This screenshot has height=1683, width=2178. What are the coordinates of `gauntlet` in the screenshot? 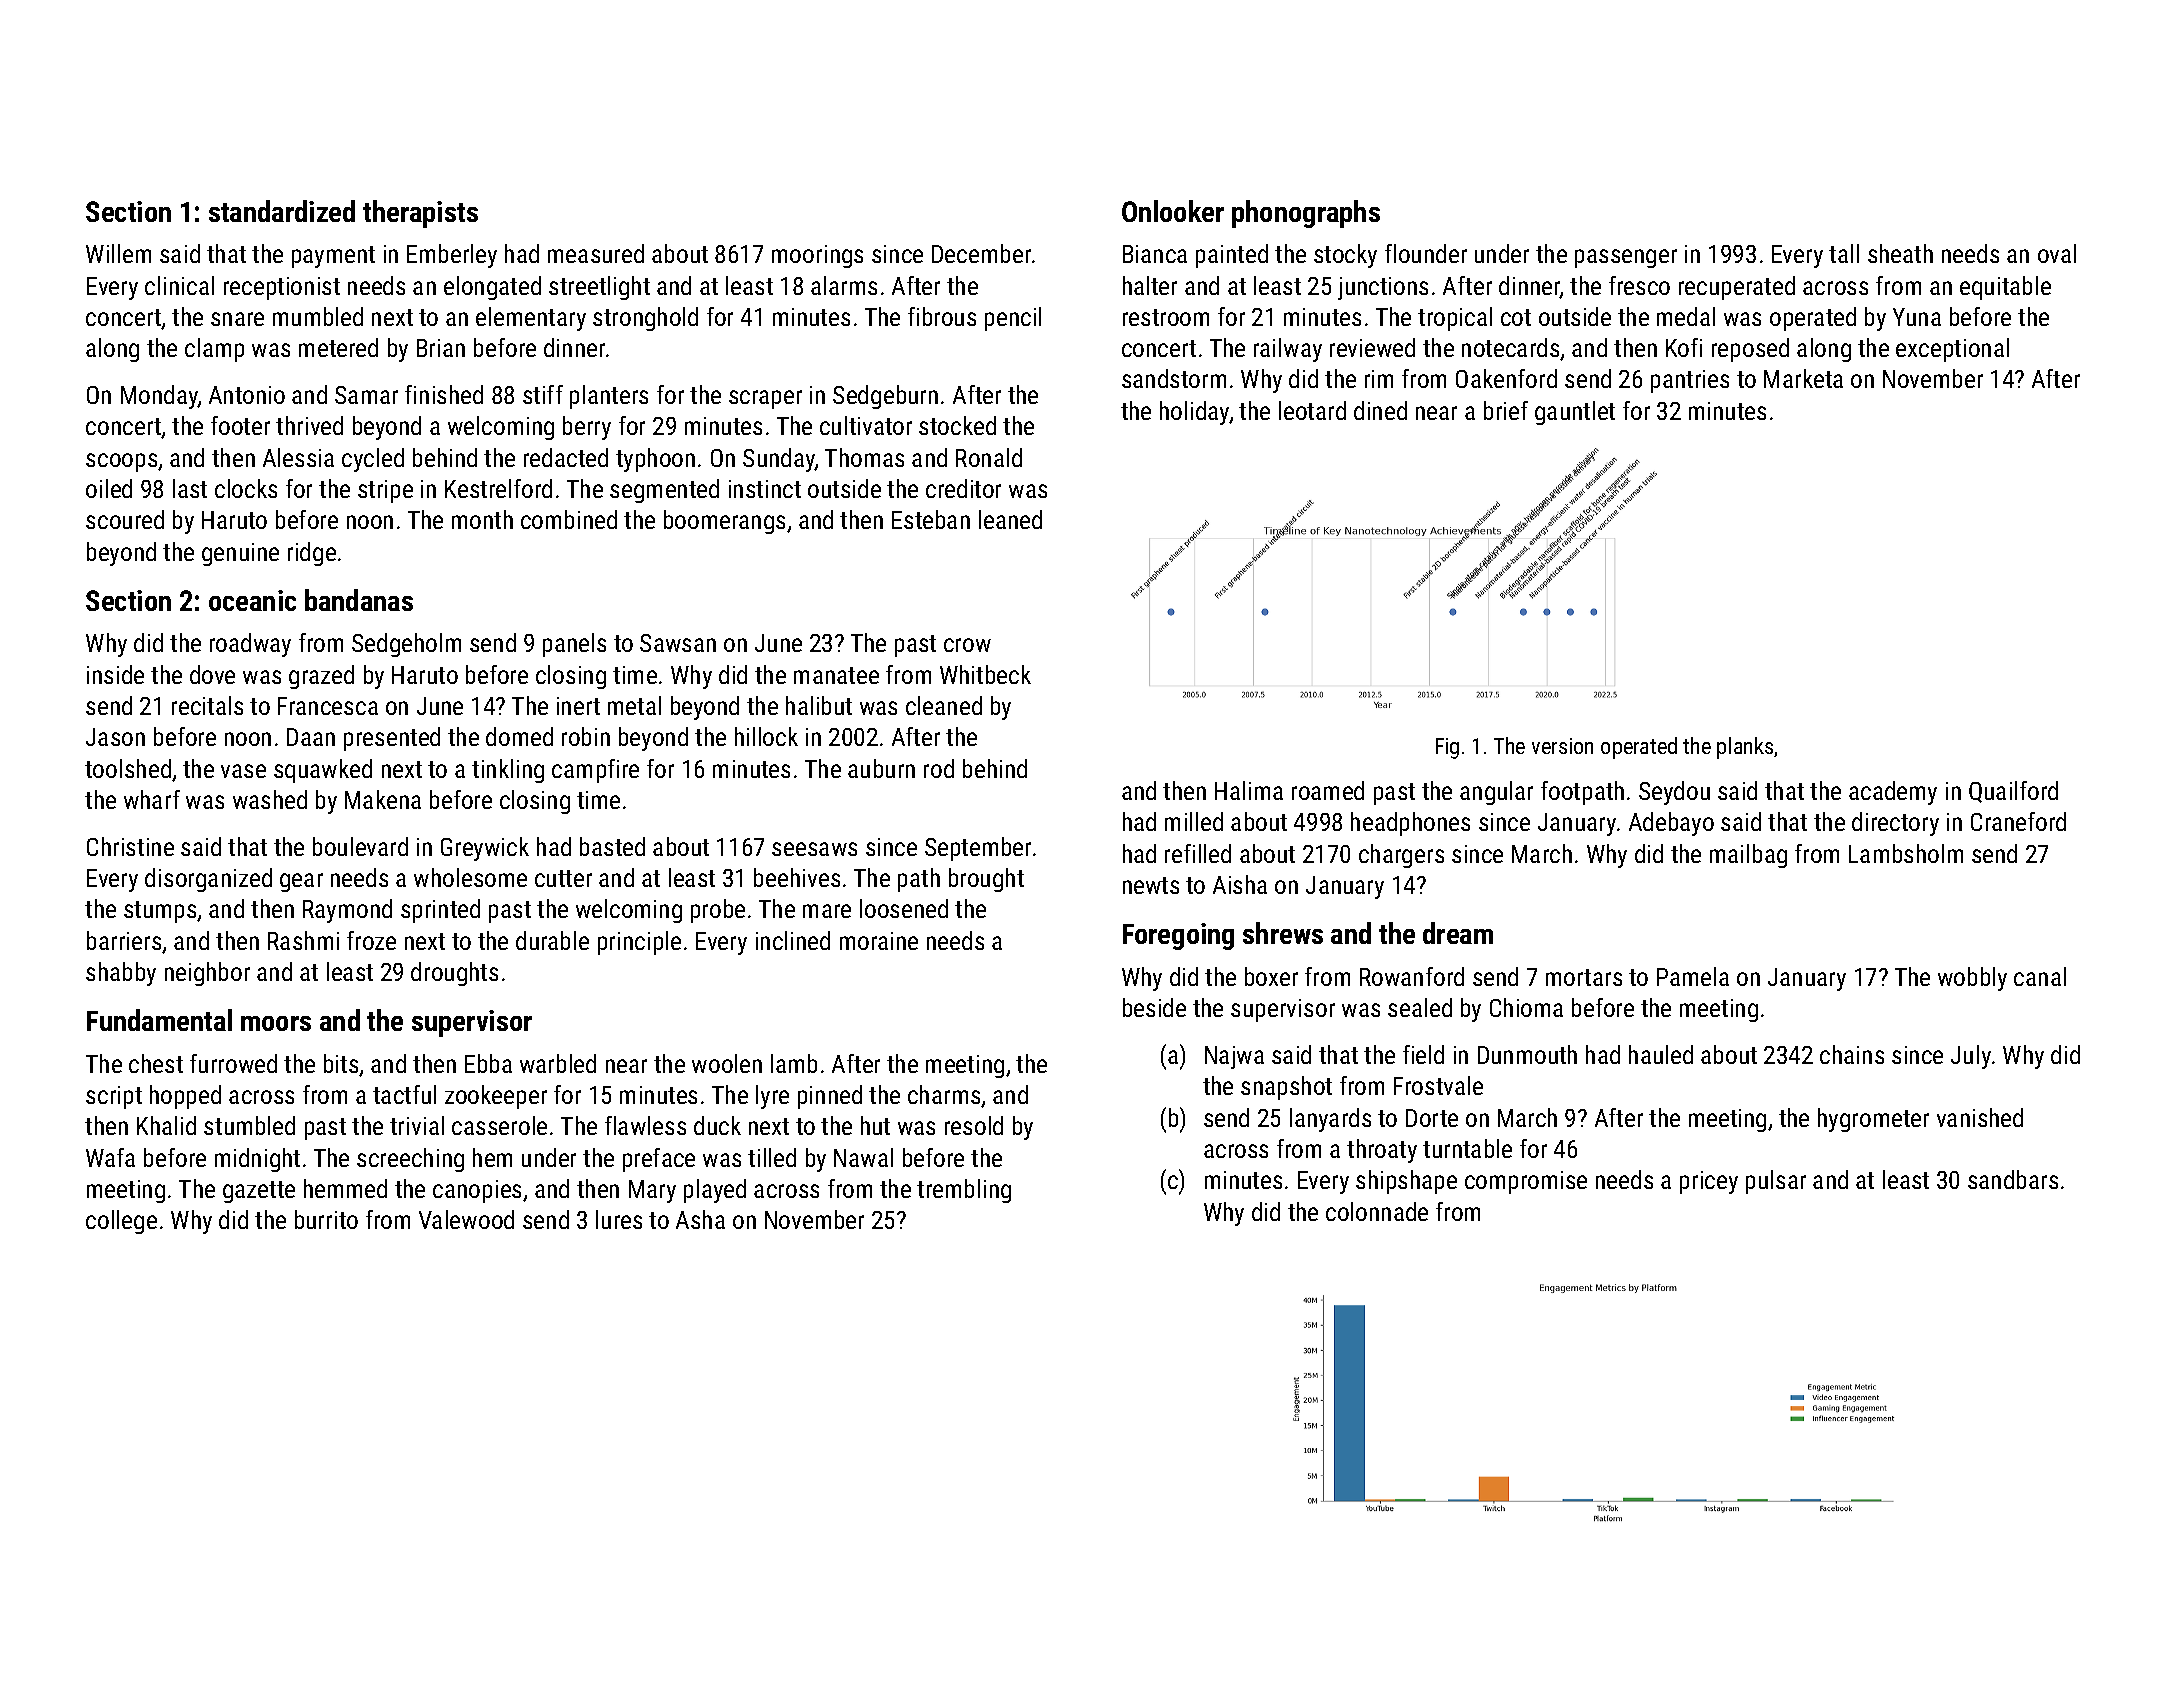 It's located at (1575, 413).
